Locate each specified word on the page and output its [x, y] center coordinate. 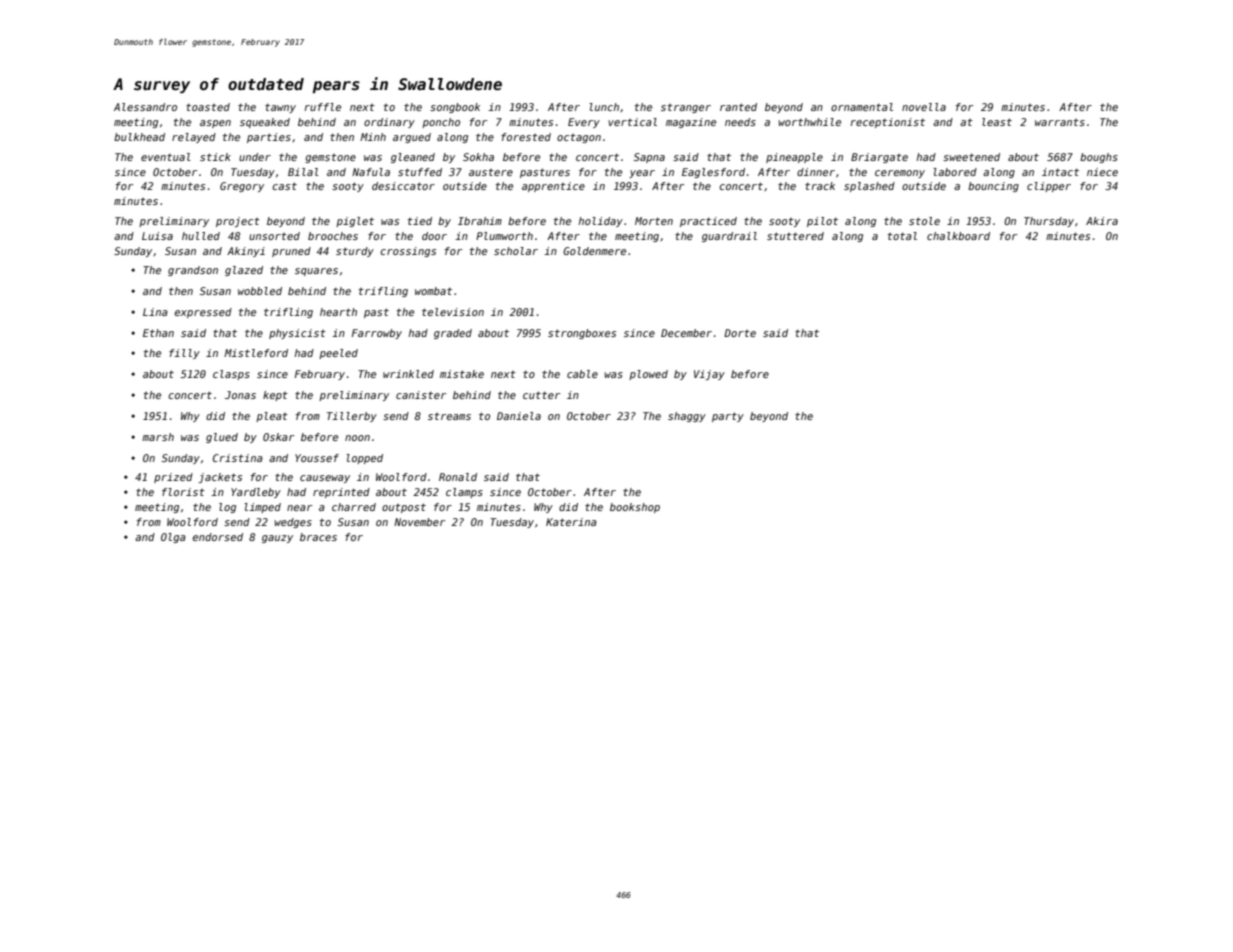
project [238, 222]
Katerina [571, 522]
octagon [579, 138]
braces [318, 537]
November [419, 522]
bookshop [635, 508]
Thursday [1049, 222]
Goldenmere [594, 251]
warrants [1060, 122]
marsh [158, 437]
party [728, 417]
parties [269, 138]
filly [184, 354]
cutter [541, 395]
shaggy [687, 417]
